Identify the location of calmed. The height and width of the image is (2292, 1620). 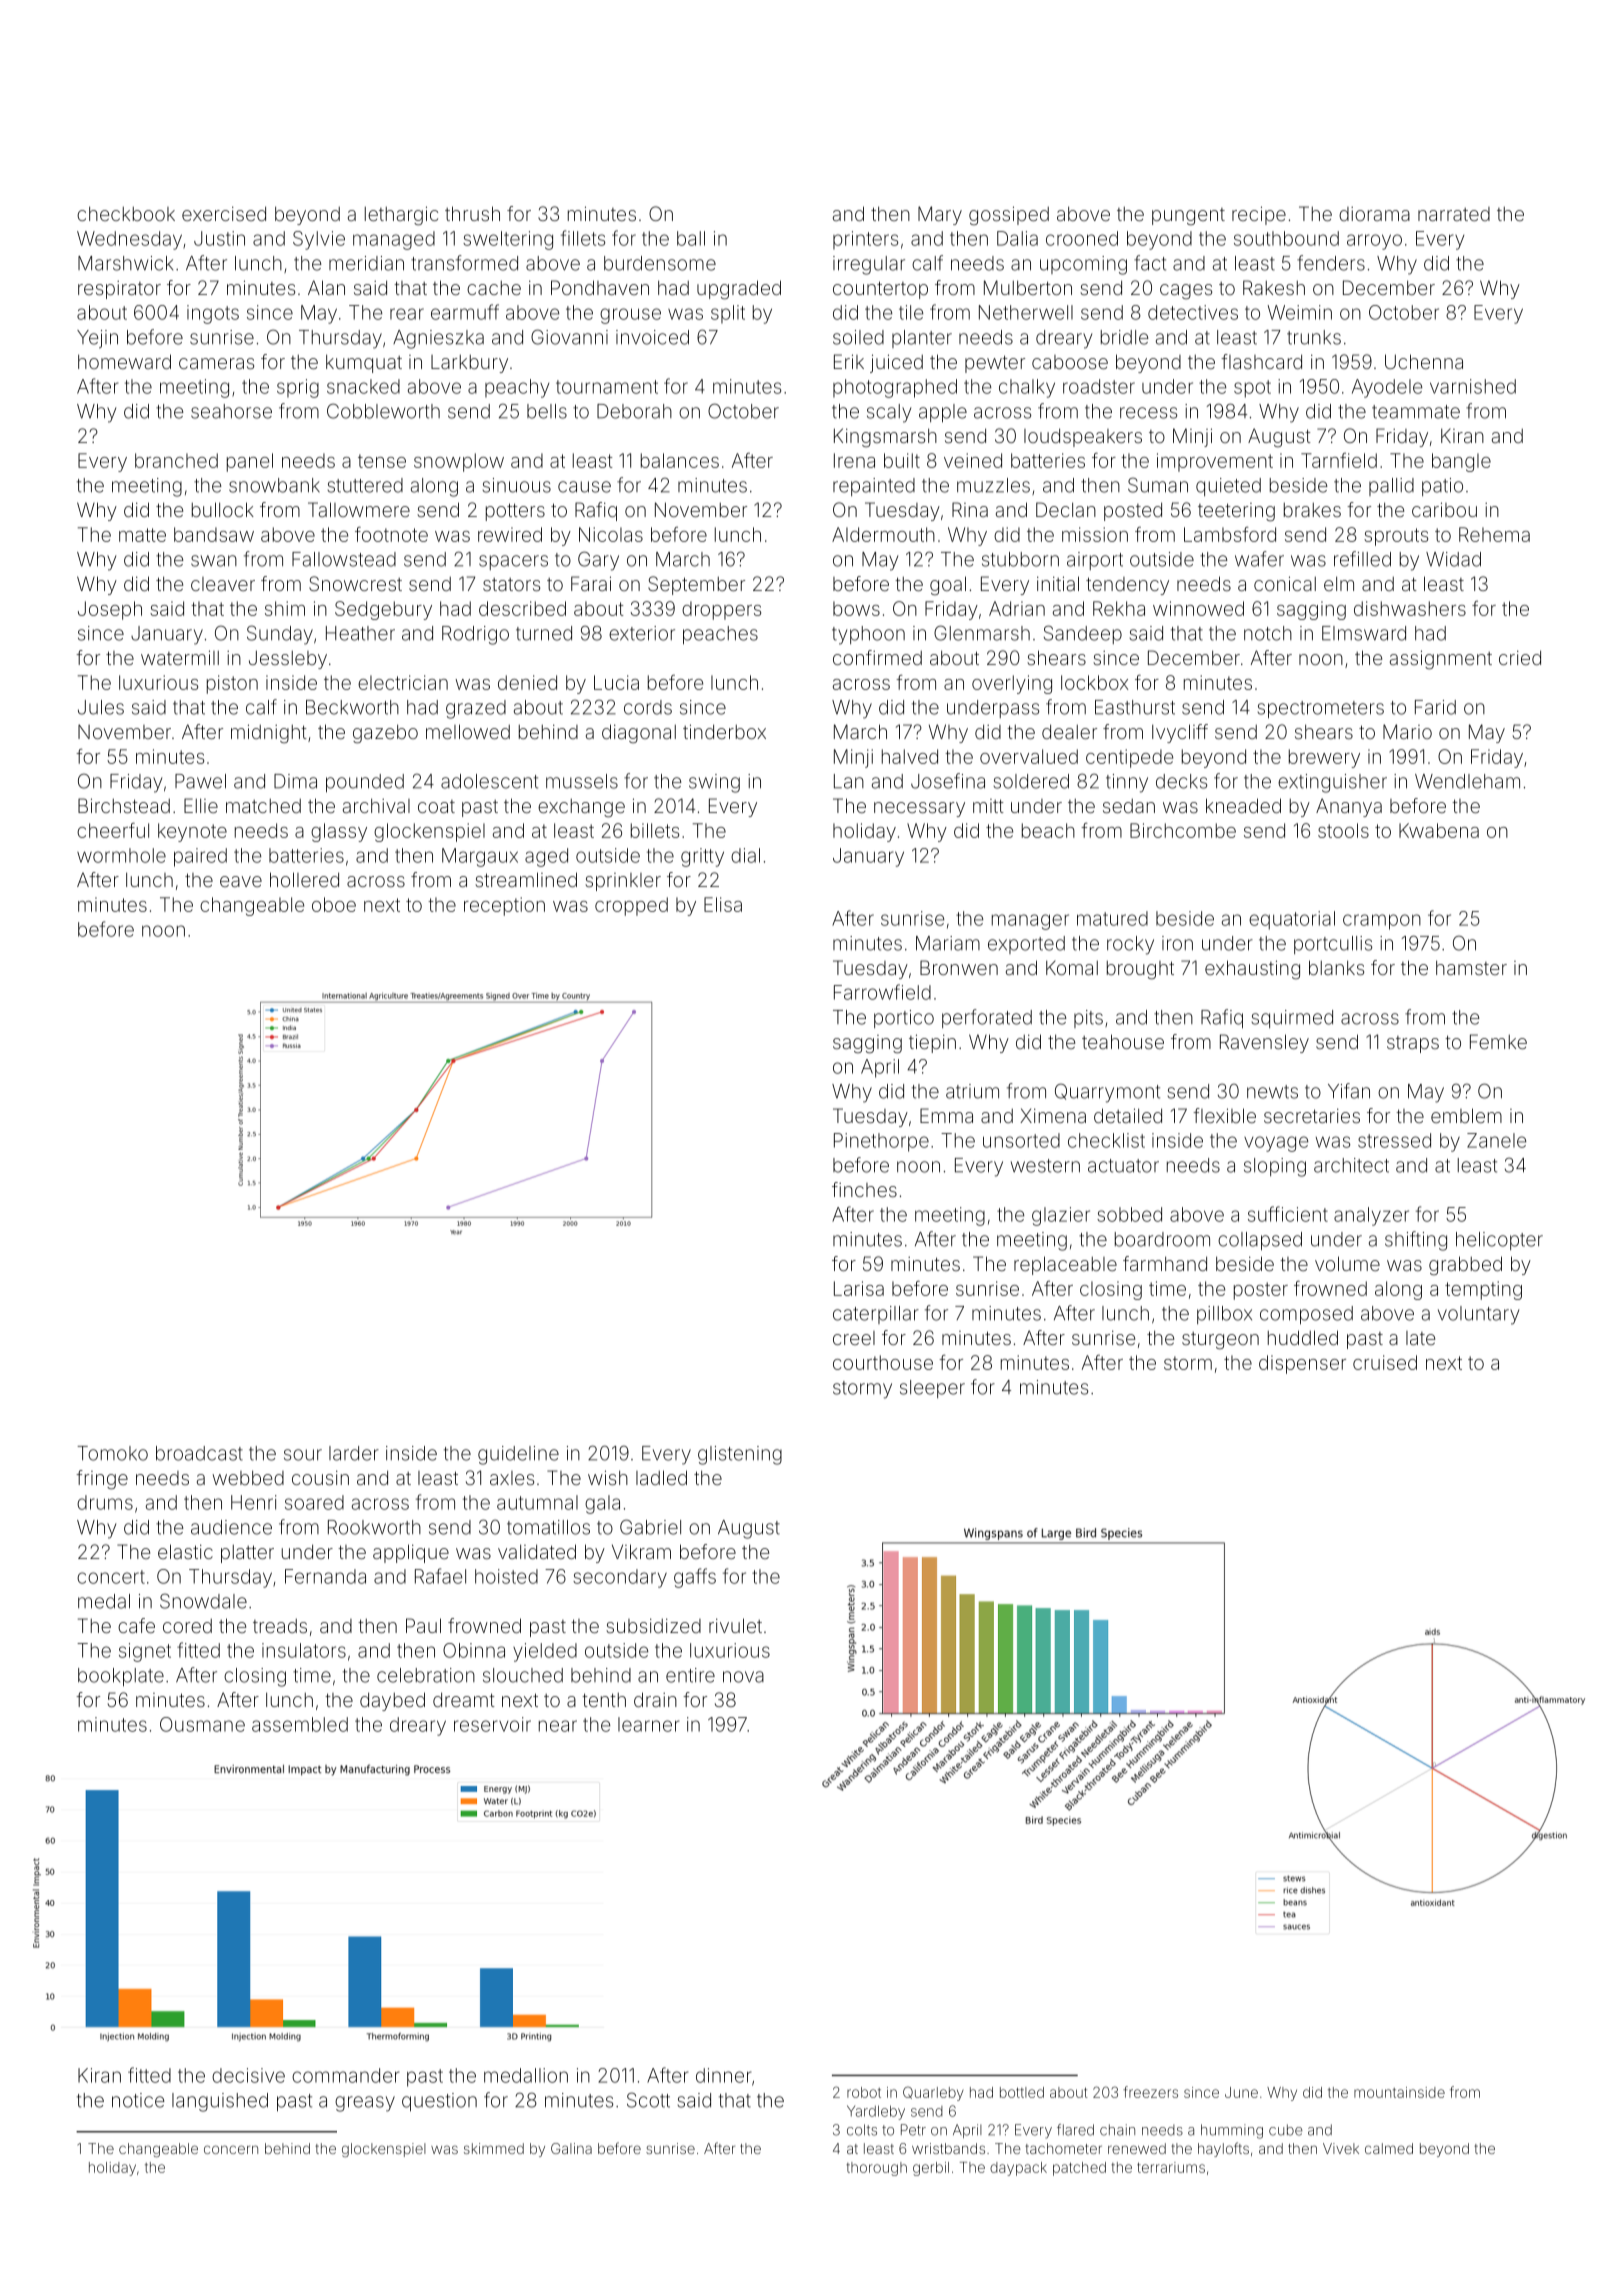
(1389, 2148).
